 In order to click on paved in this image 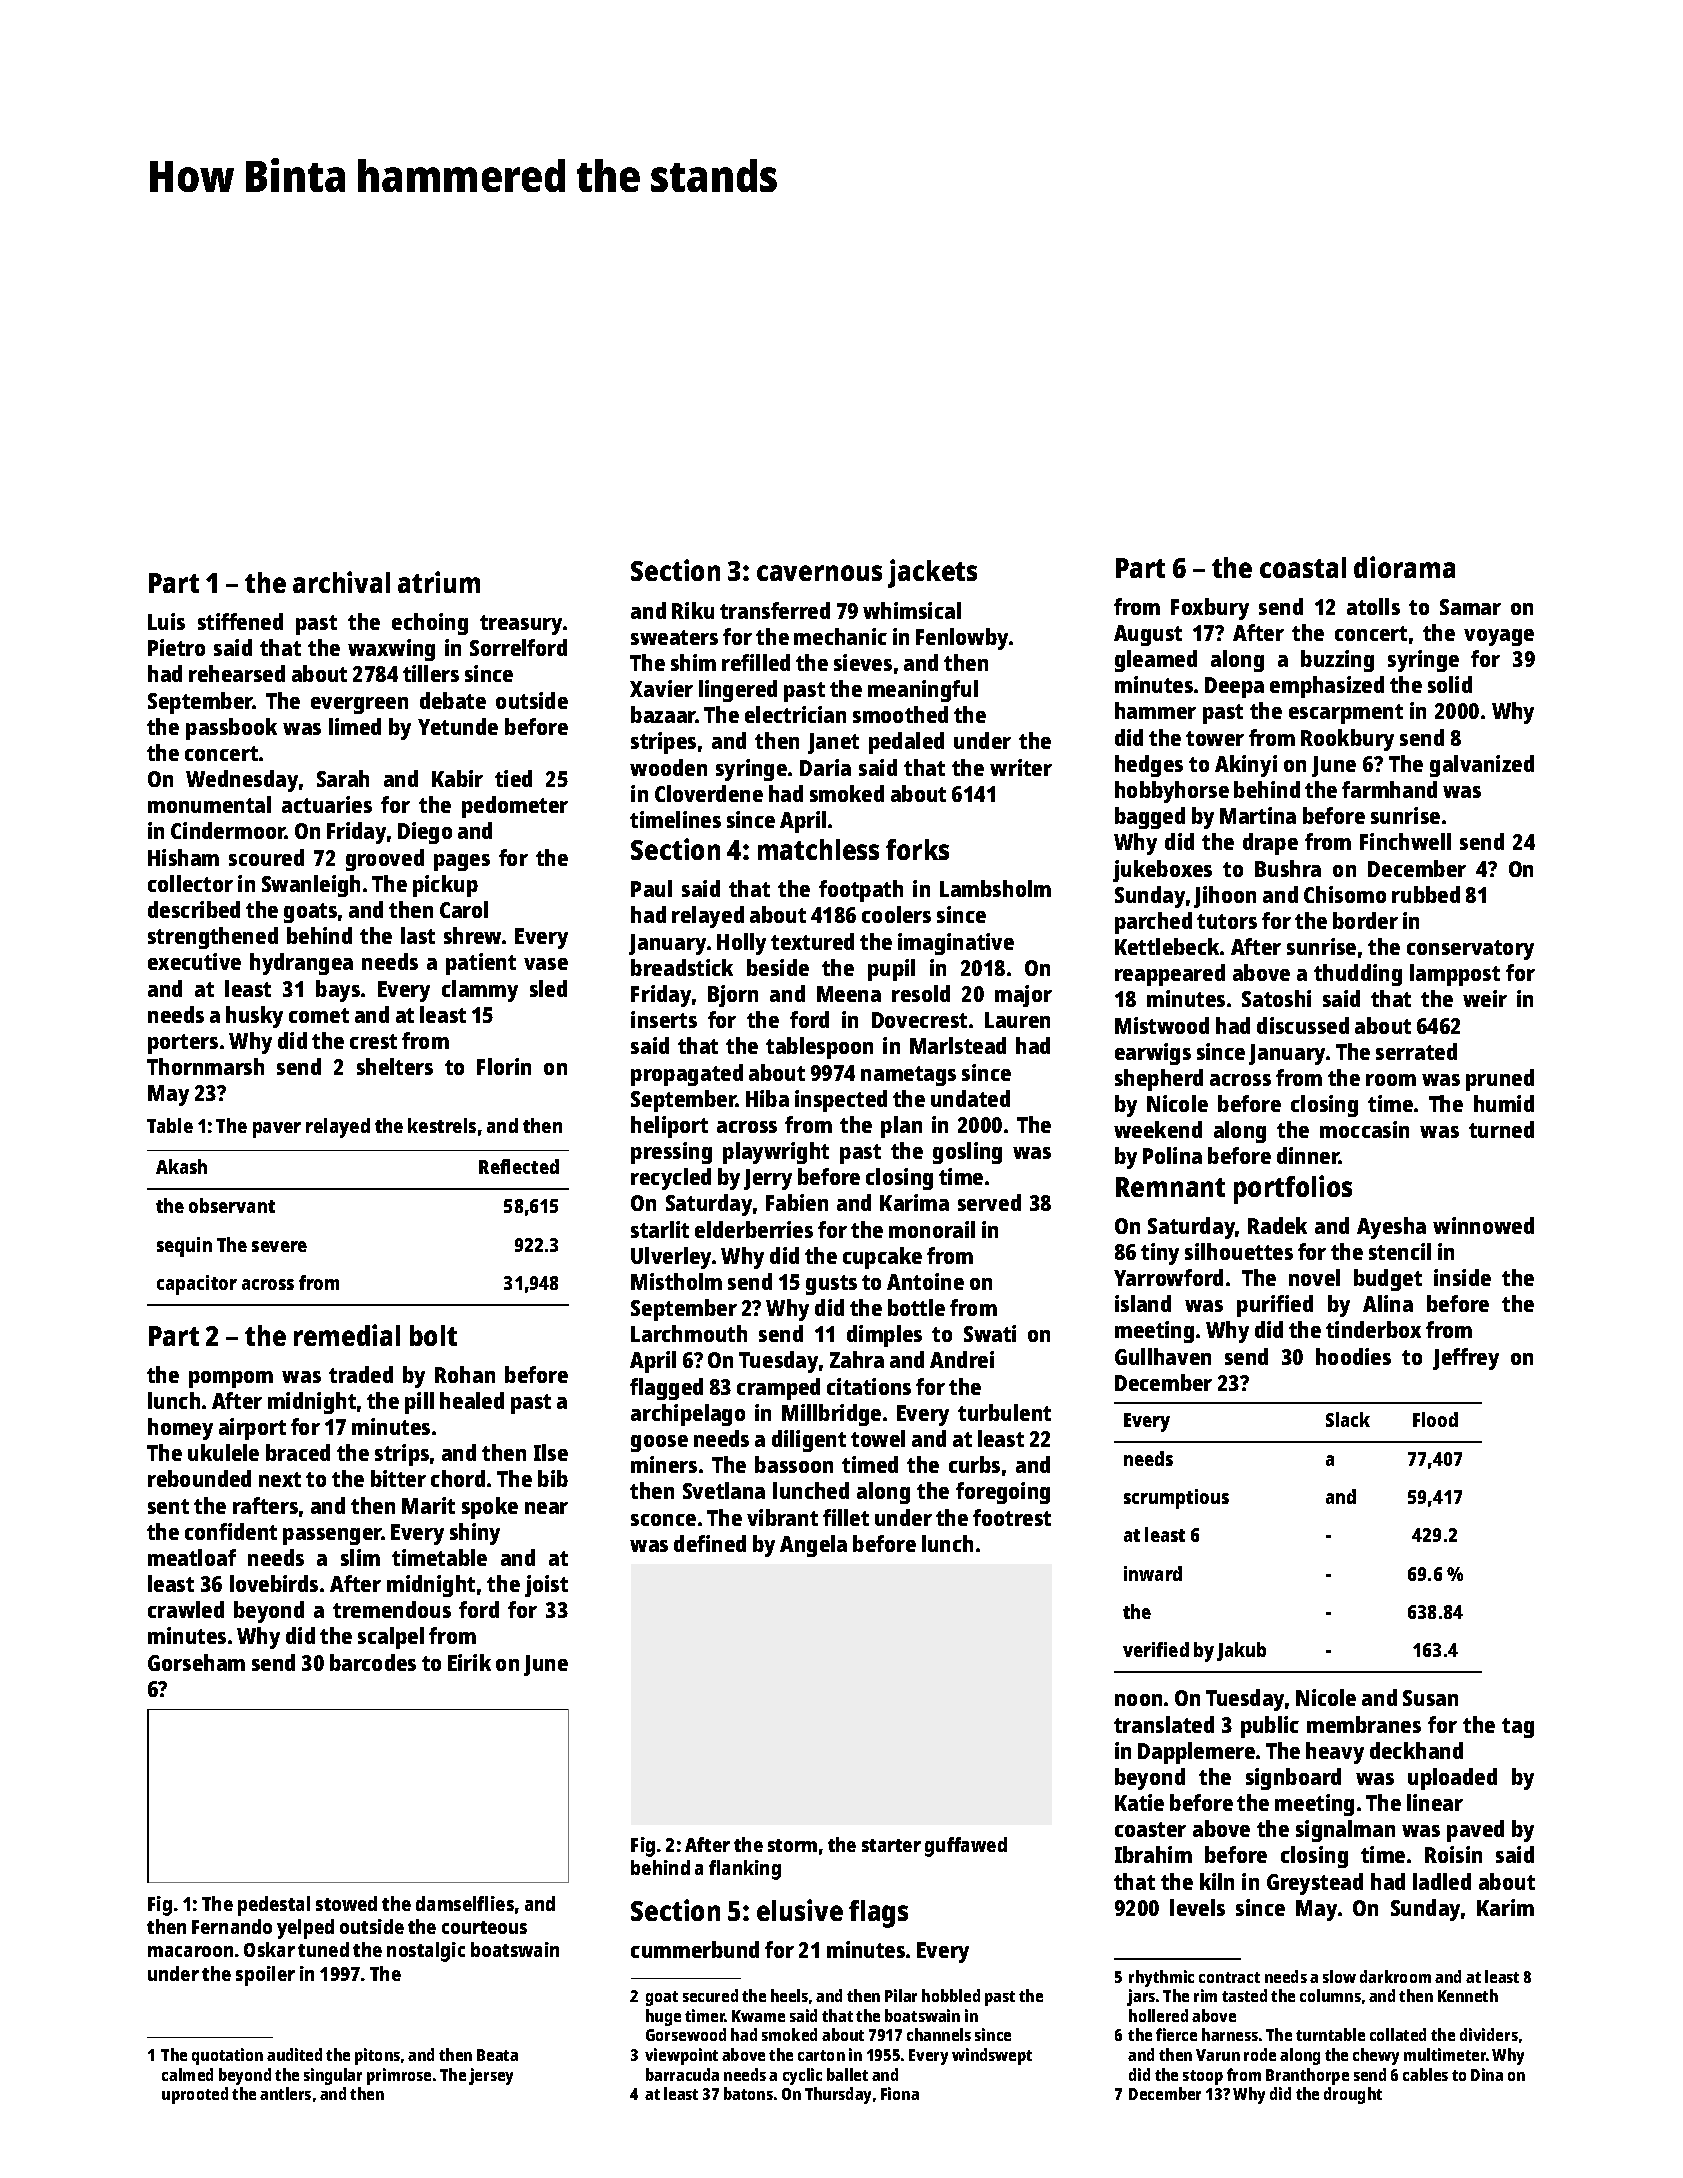, I will do `click(1475, 1831)`.
